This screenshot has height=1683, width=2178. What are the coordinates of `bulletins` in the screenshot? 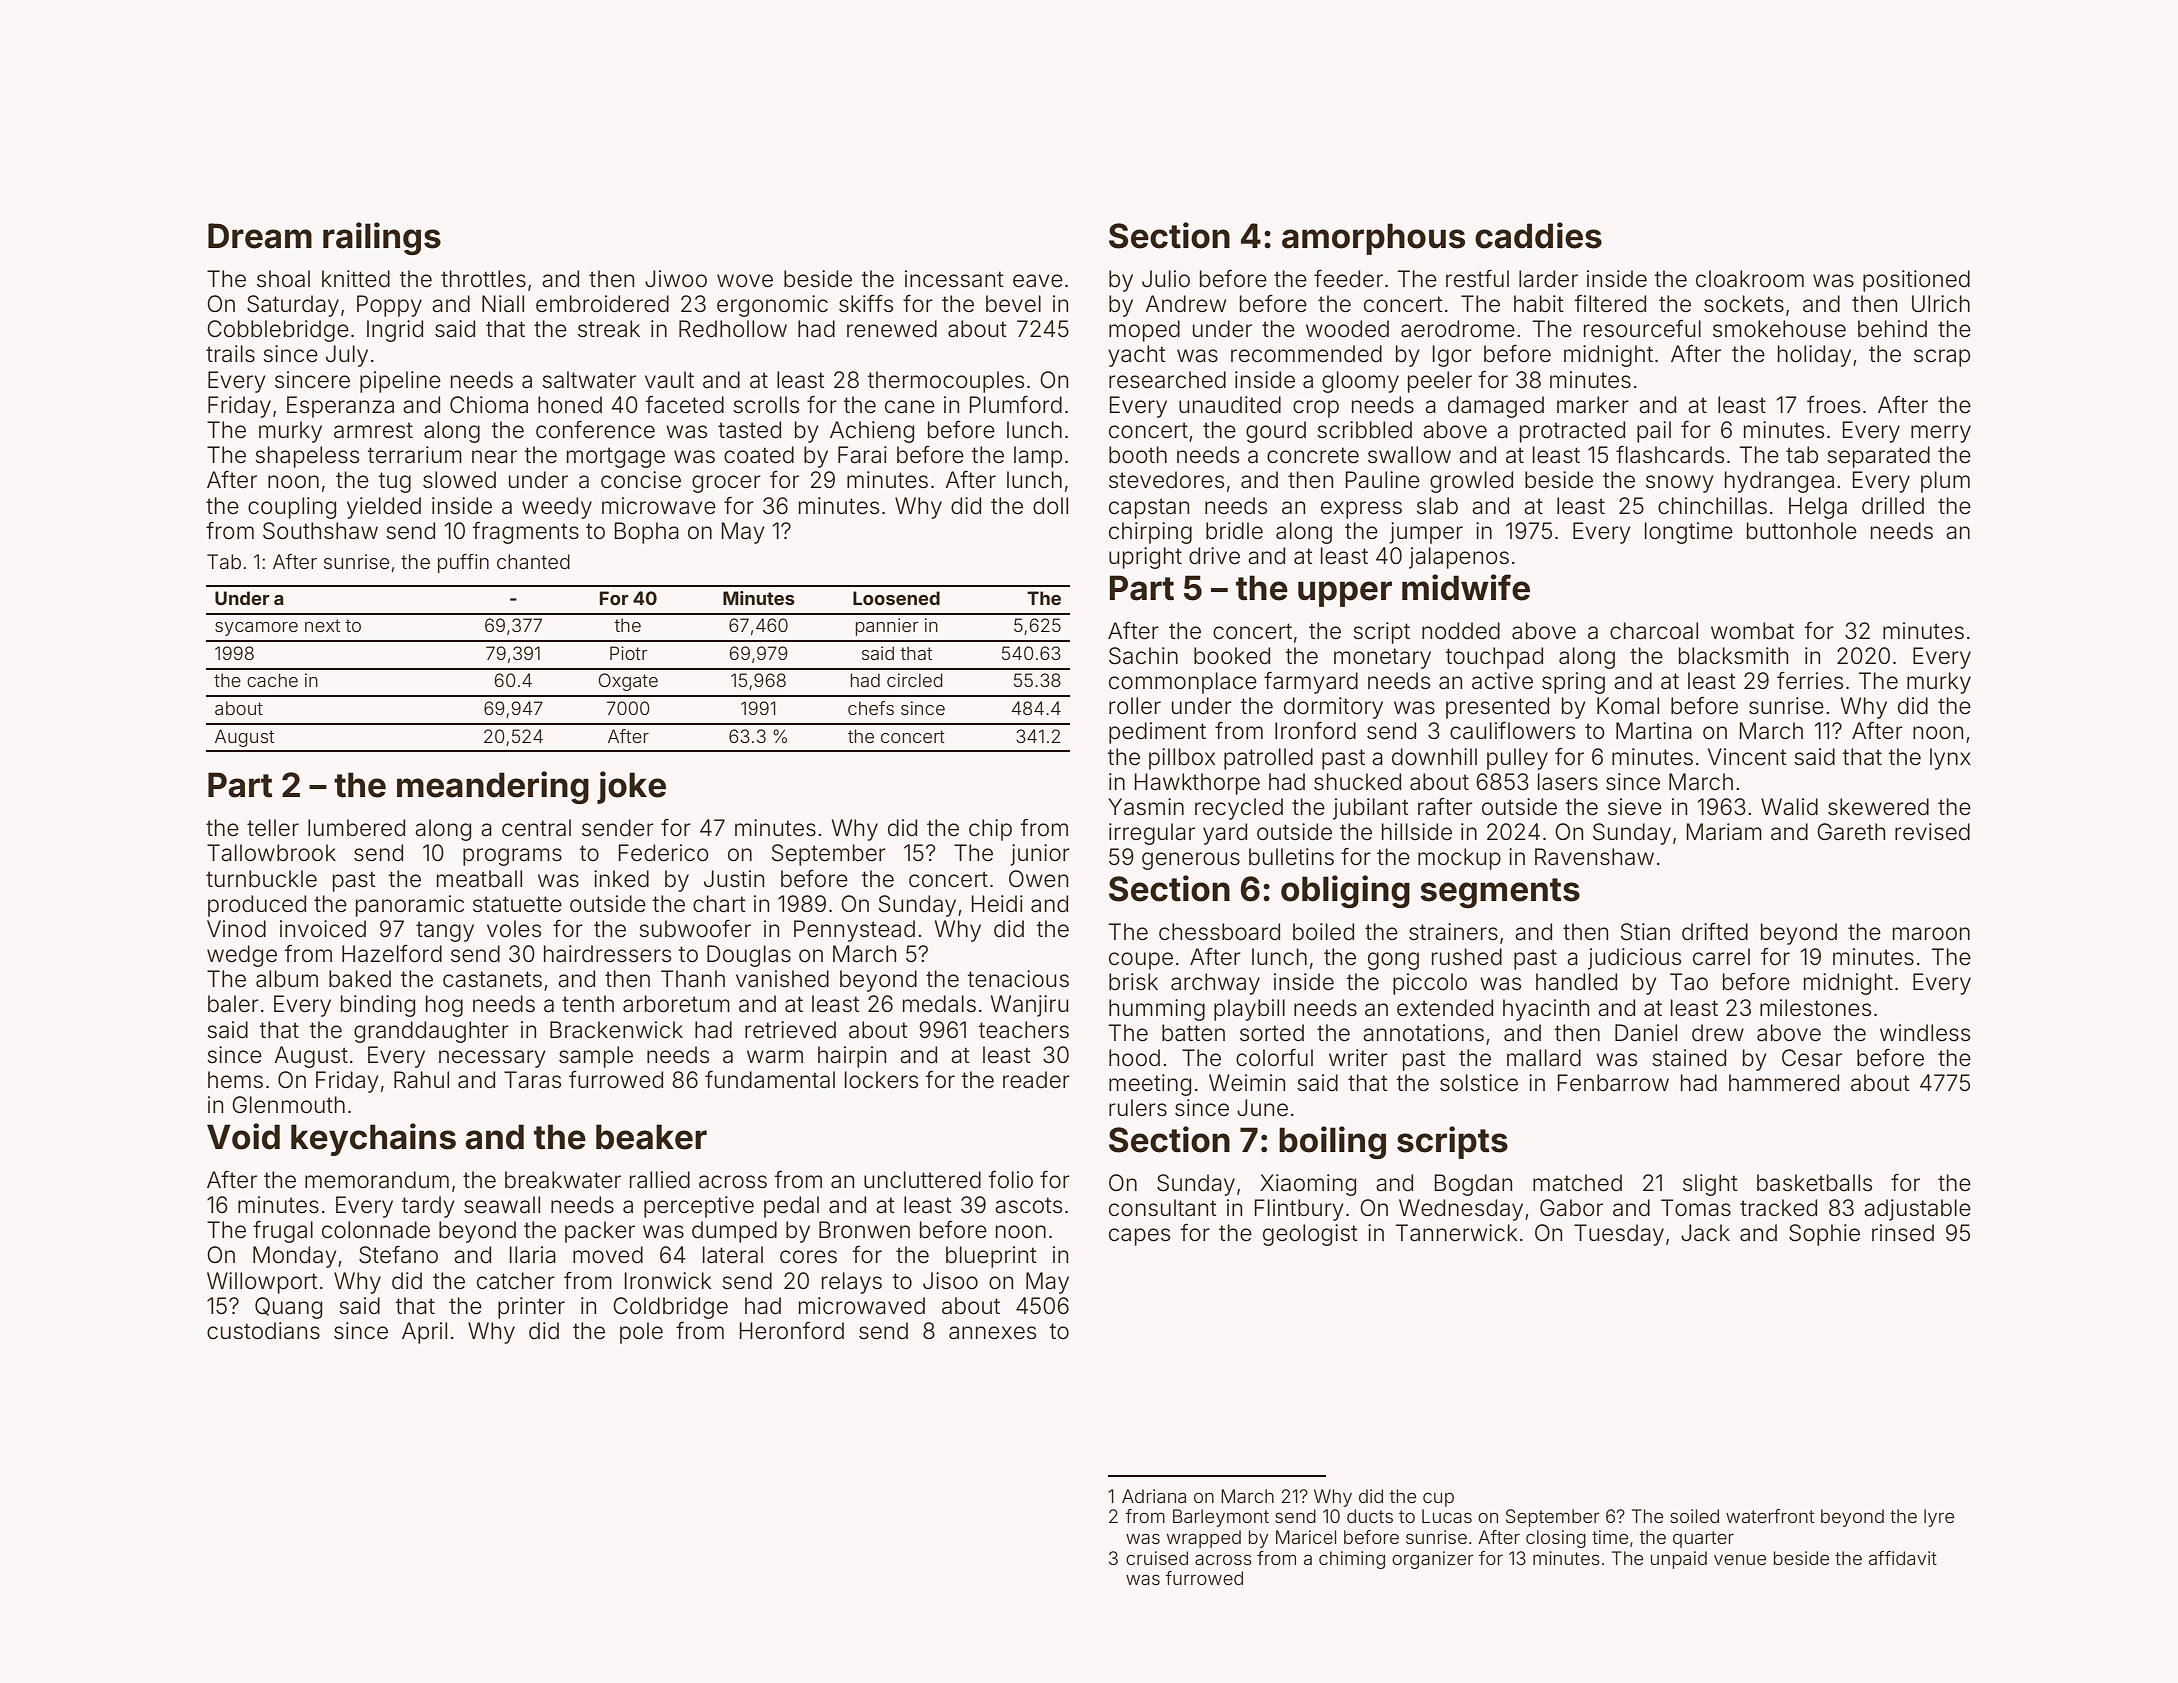 It's located at (1291, 857).
